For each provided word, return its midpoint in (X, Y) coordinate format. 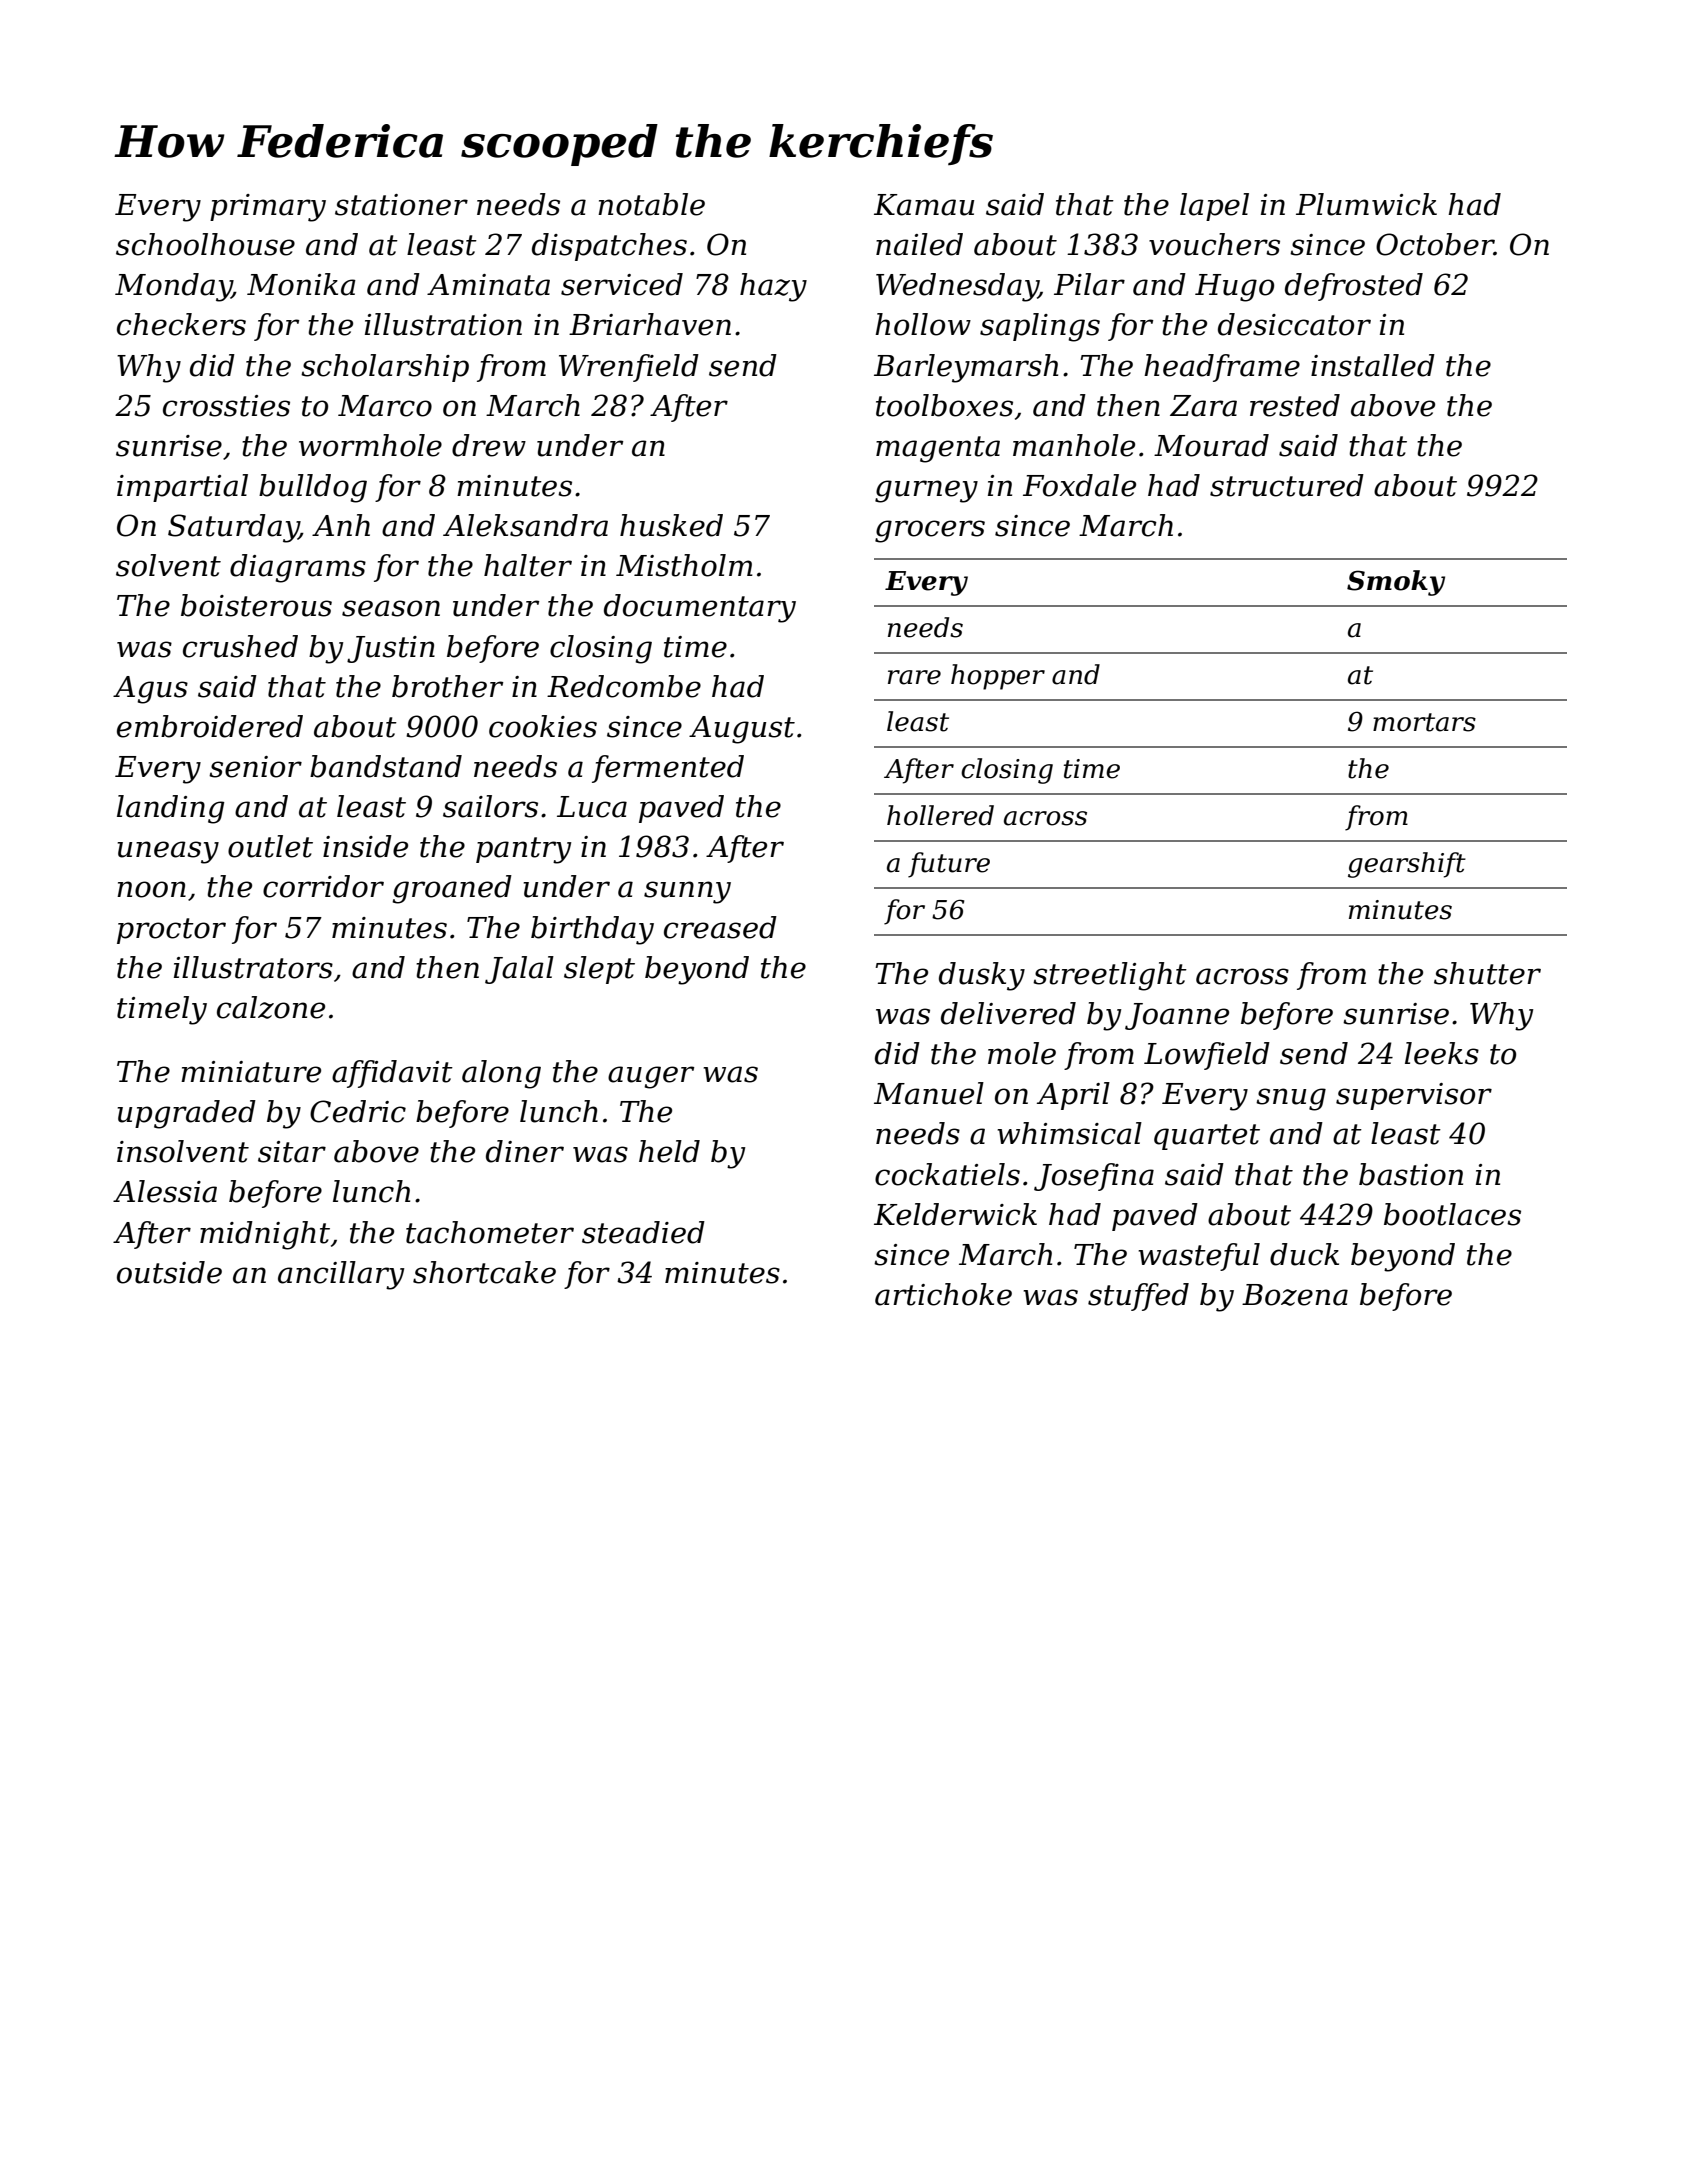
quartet (1207, 1137)
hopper (998, 677)
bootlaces (1452, 1214)
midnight (265, 1235)
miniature (251, 1072)
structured (1287, 485)
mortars (1424, 722)
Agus (150, 690)
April (1073, 1096)
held (669, 1151)
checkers (181, 324)
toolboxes (944, 405)
